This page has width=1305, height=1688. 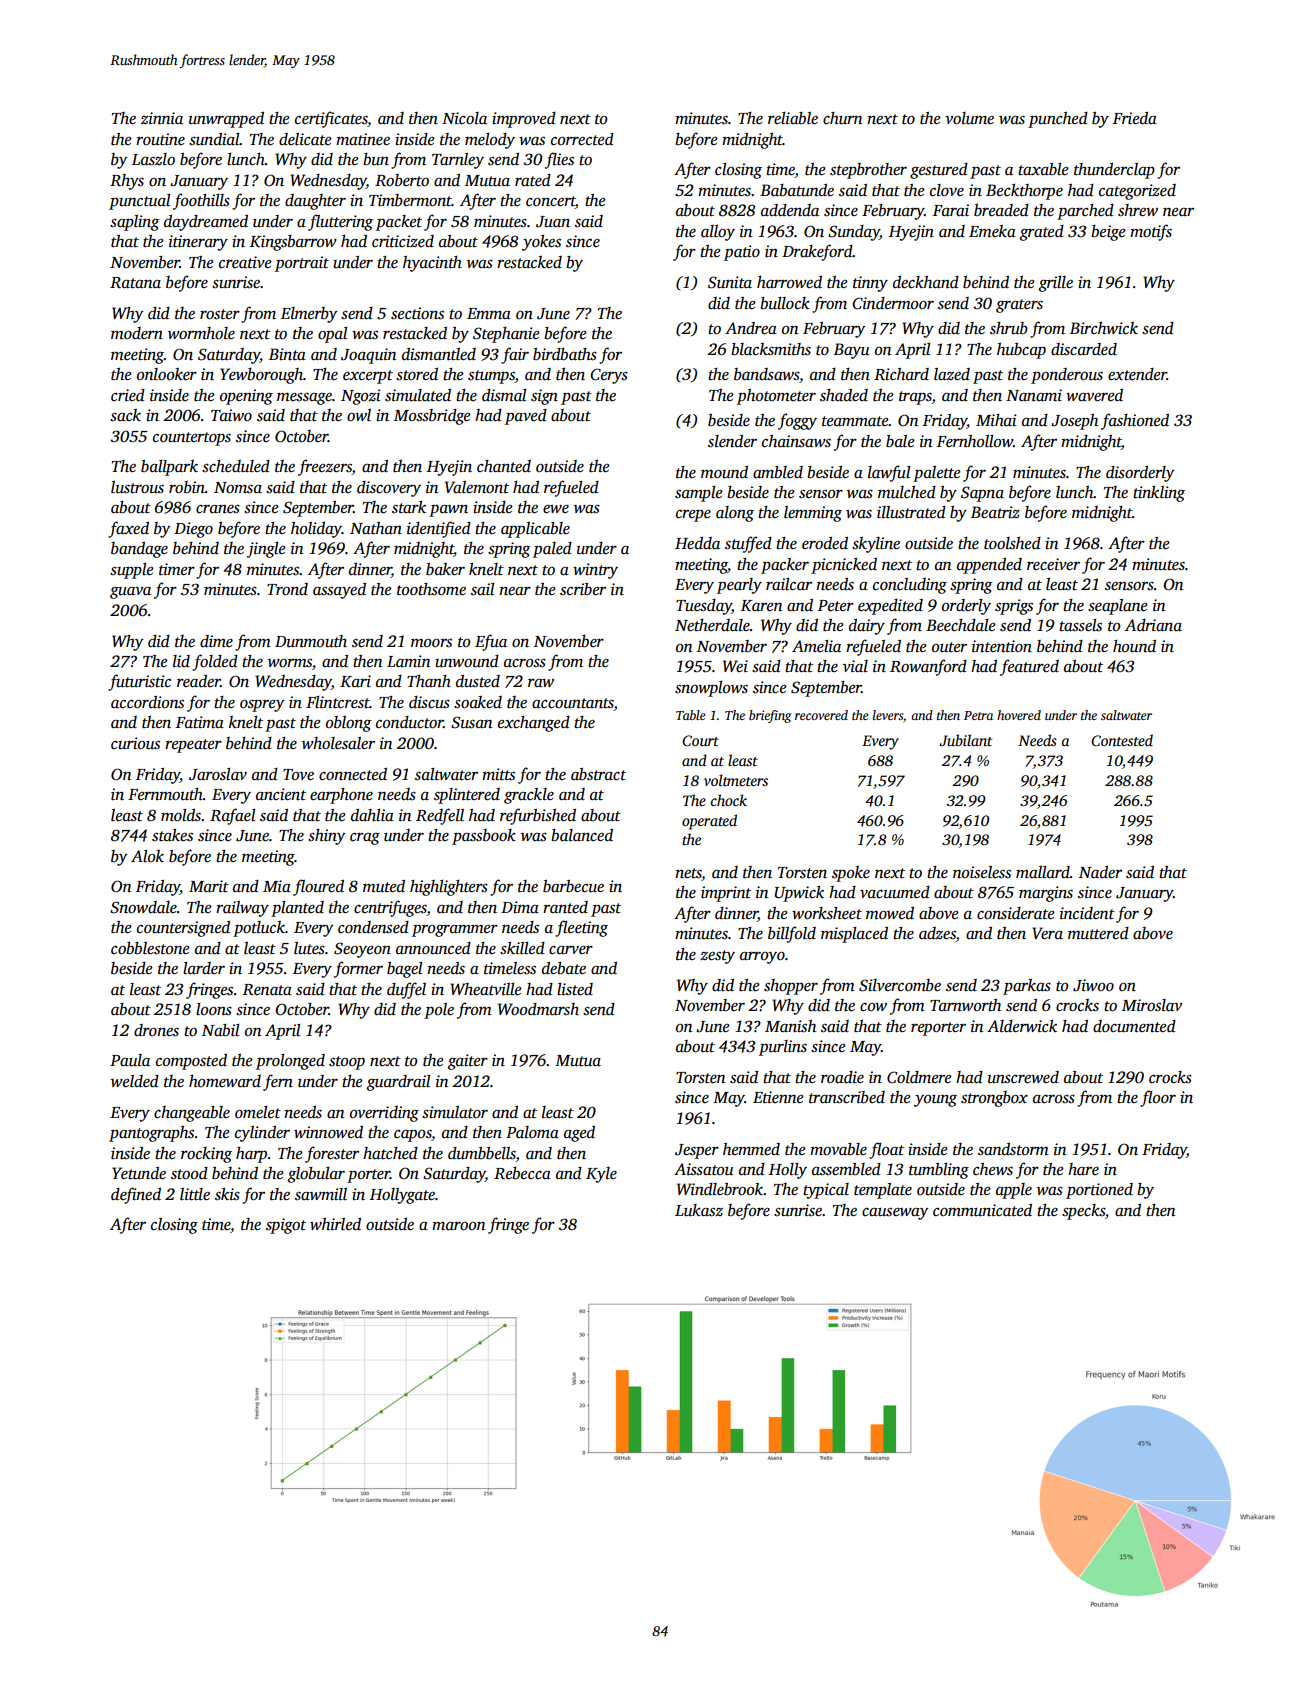 What do you see at coordinates (969, 118) in the page?
I see `volume` at bounding box center [969, 118].
